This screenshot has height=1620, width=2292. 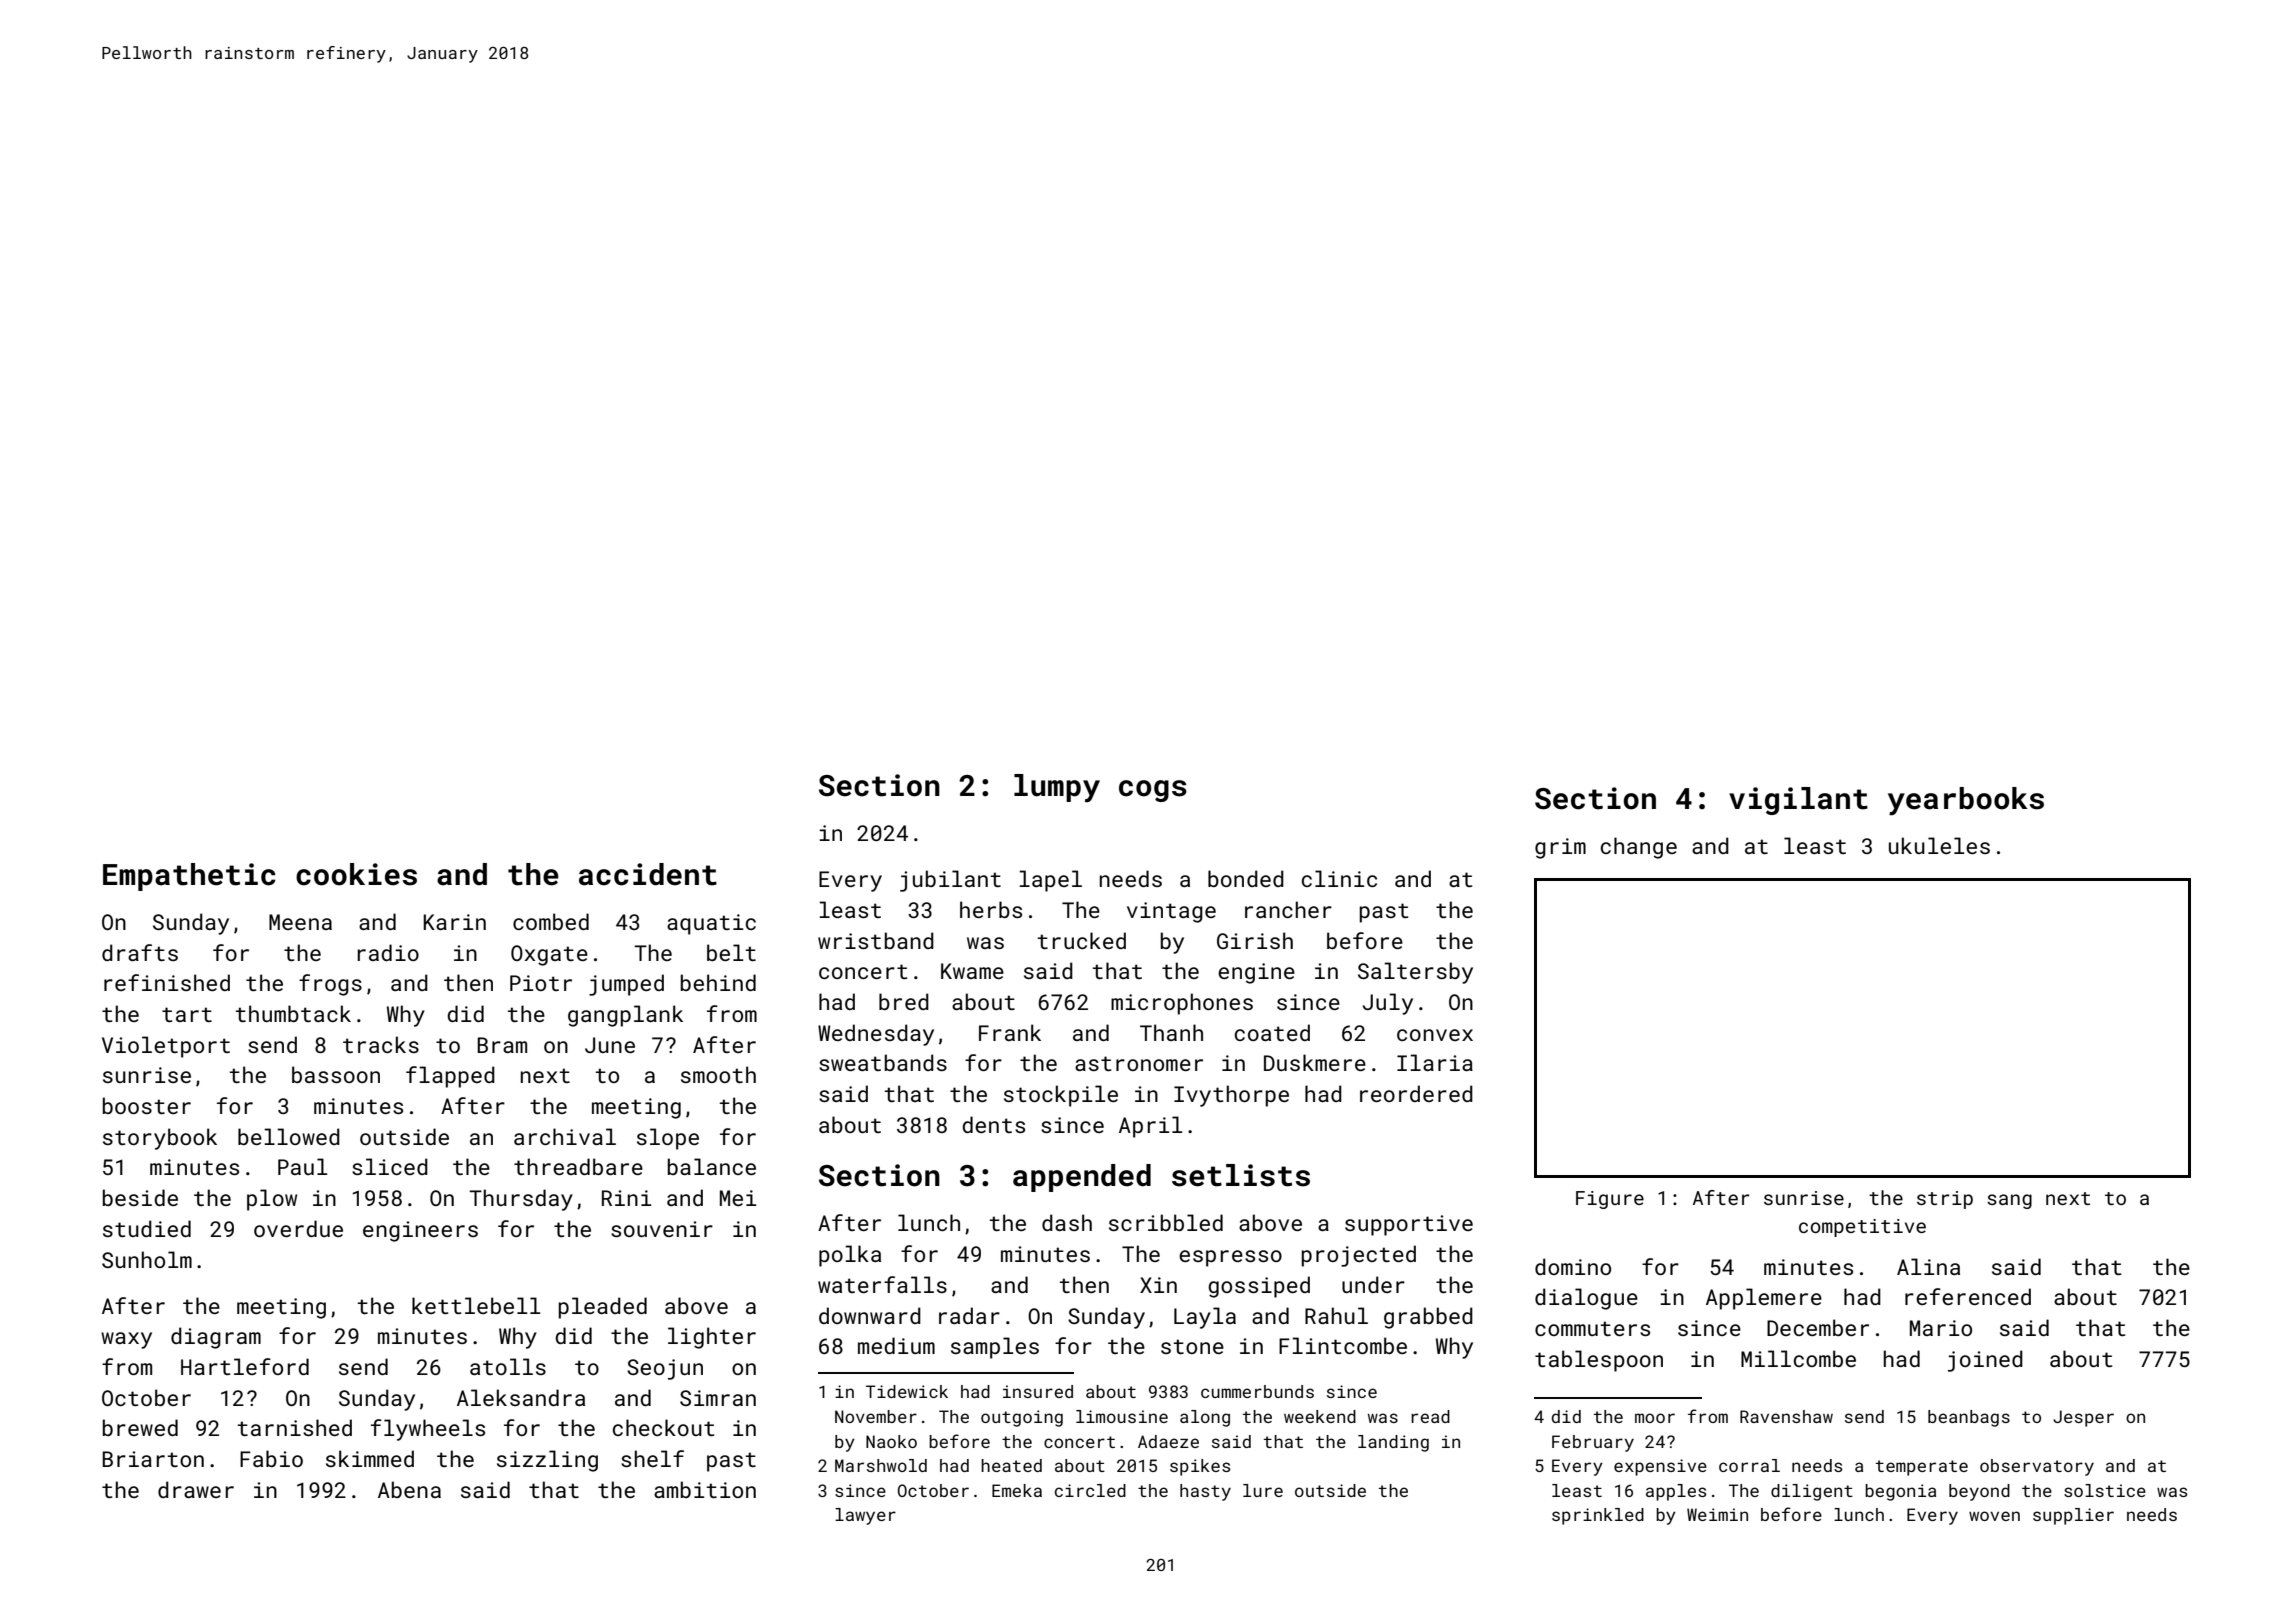 I want to click on Abena, so click(x=409, y=1489).
